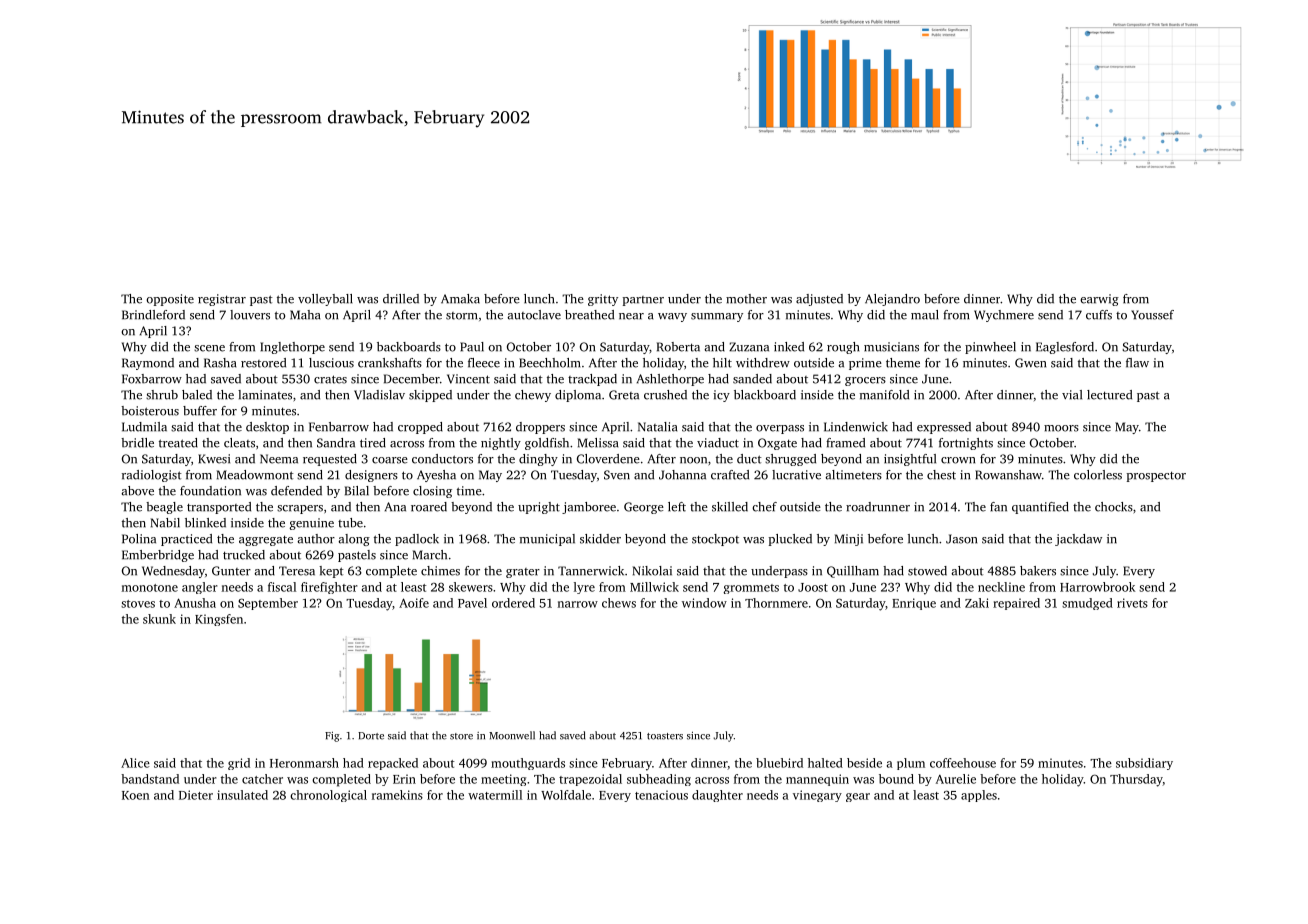 This screenshot has height=924, width=1308. I want to click on mother, so click(746, 299).
